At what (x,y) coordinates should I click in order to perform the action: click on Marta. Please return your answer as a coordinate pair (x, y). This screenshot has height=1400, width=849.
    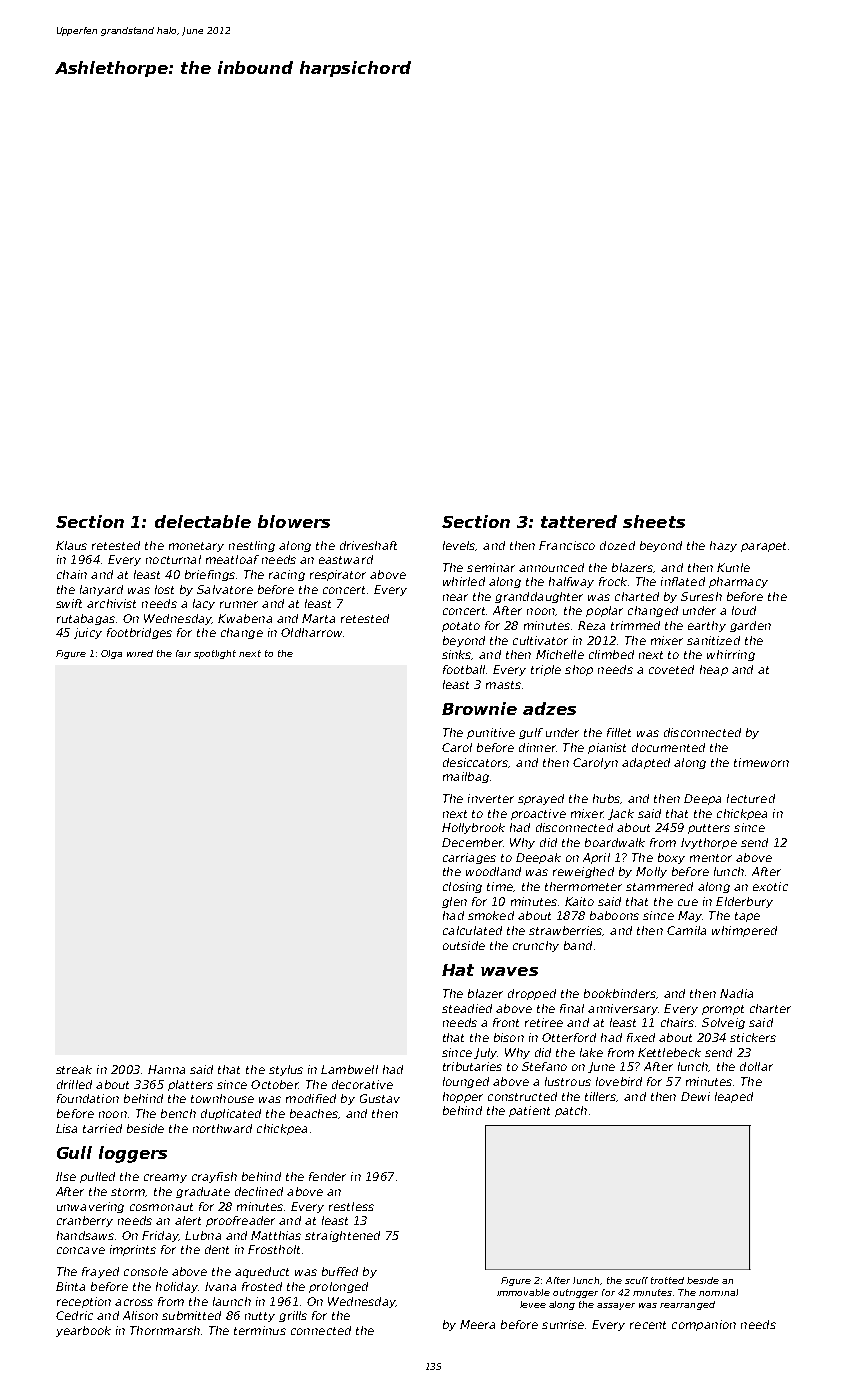
    Looking at the image, I should click on (318, 618).
